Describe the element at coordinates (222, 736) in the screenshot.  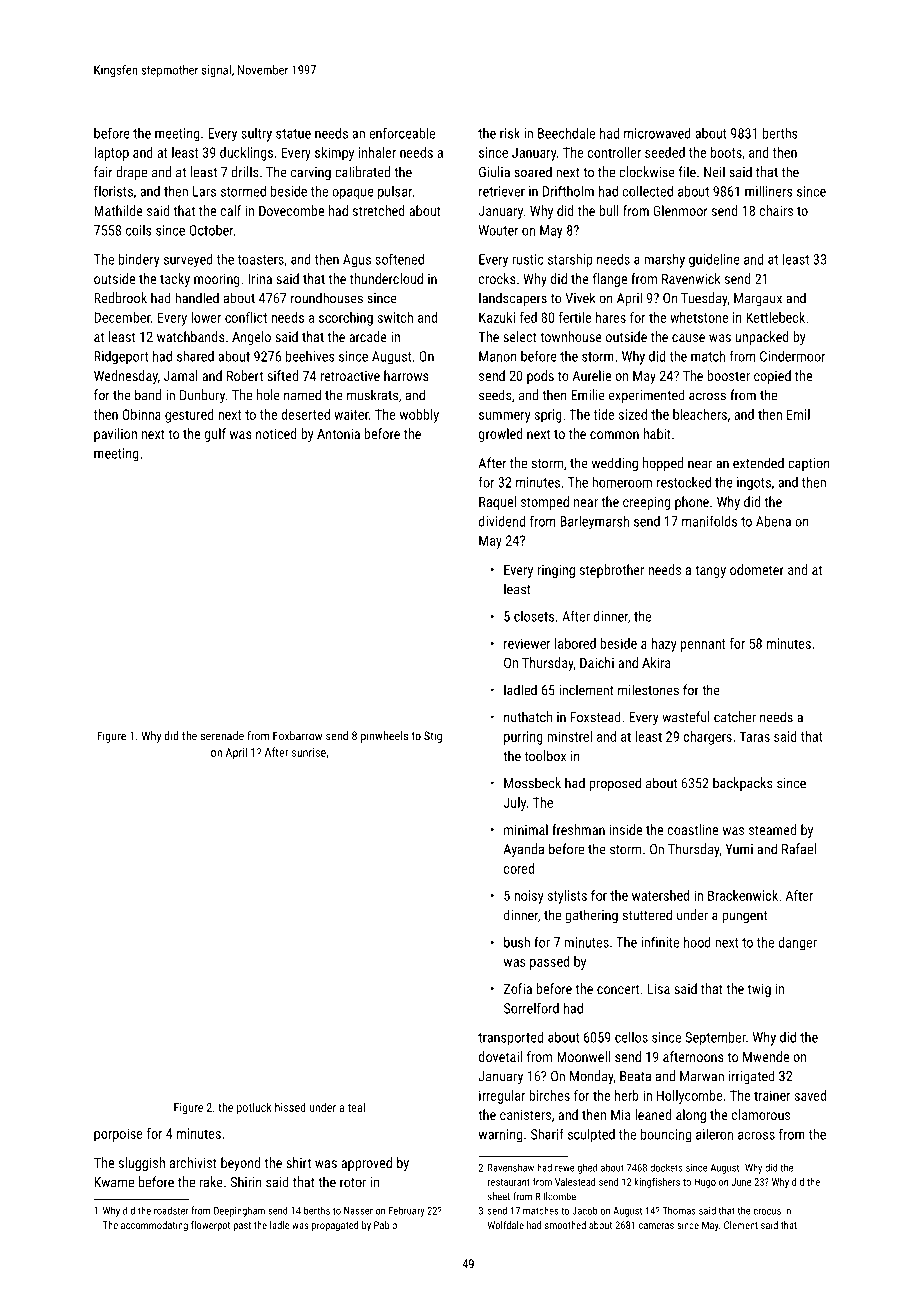
I see `serenade` at that location.
